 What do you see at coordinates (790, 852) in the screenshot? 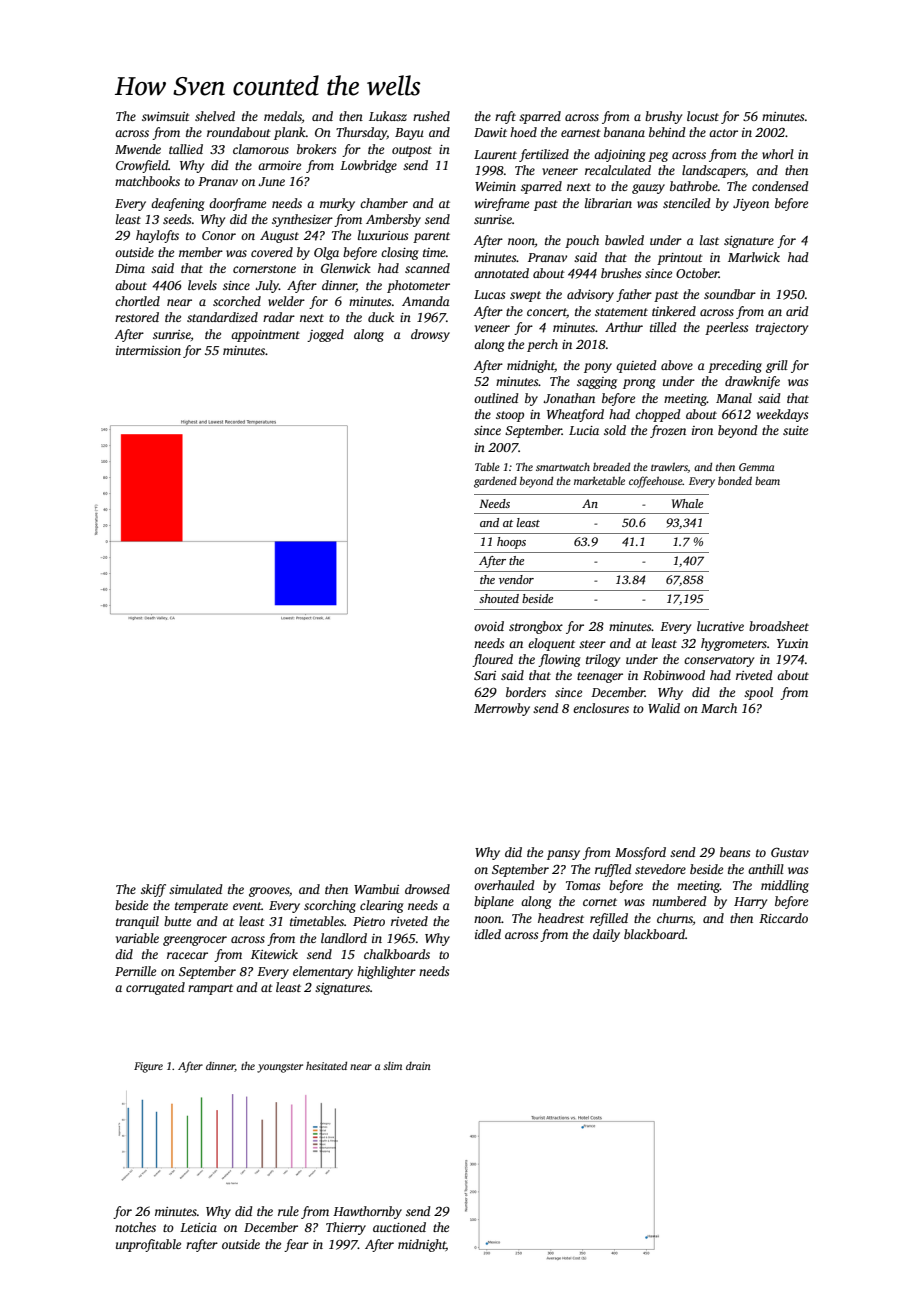
I see `Gustav` at bounding box center [790, 852].
